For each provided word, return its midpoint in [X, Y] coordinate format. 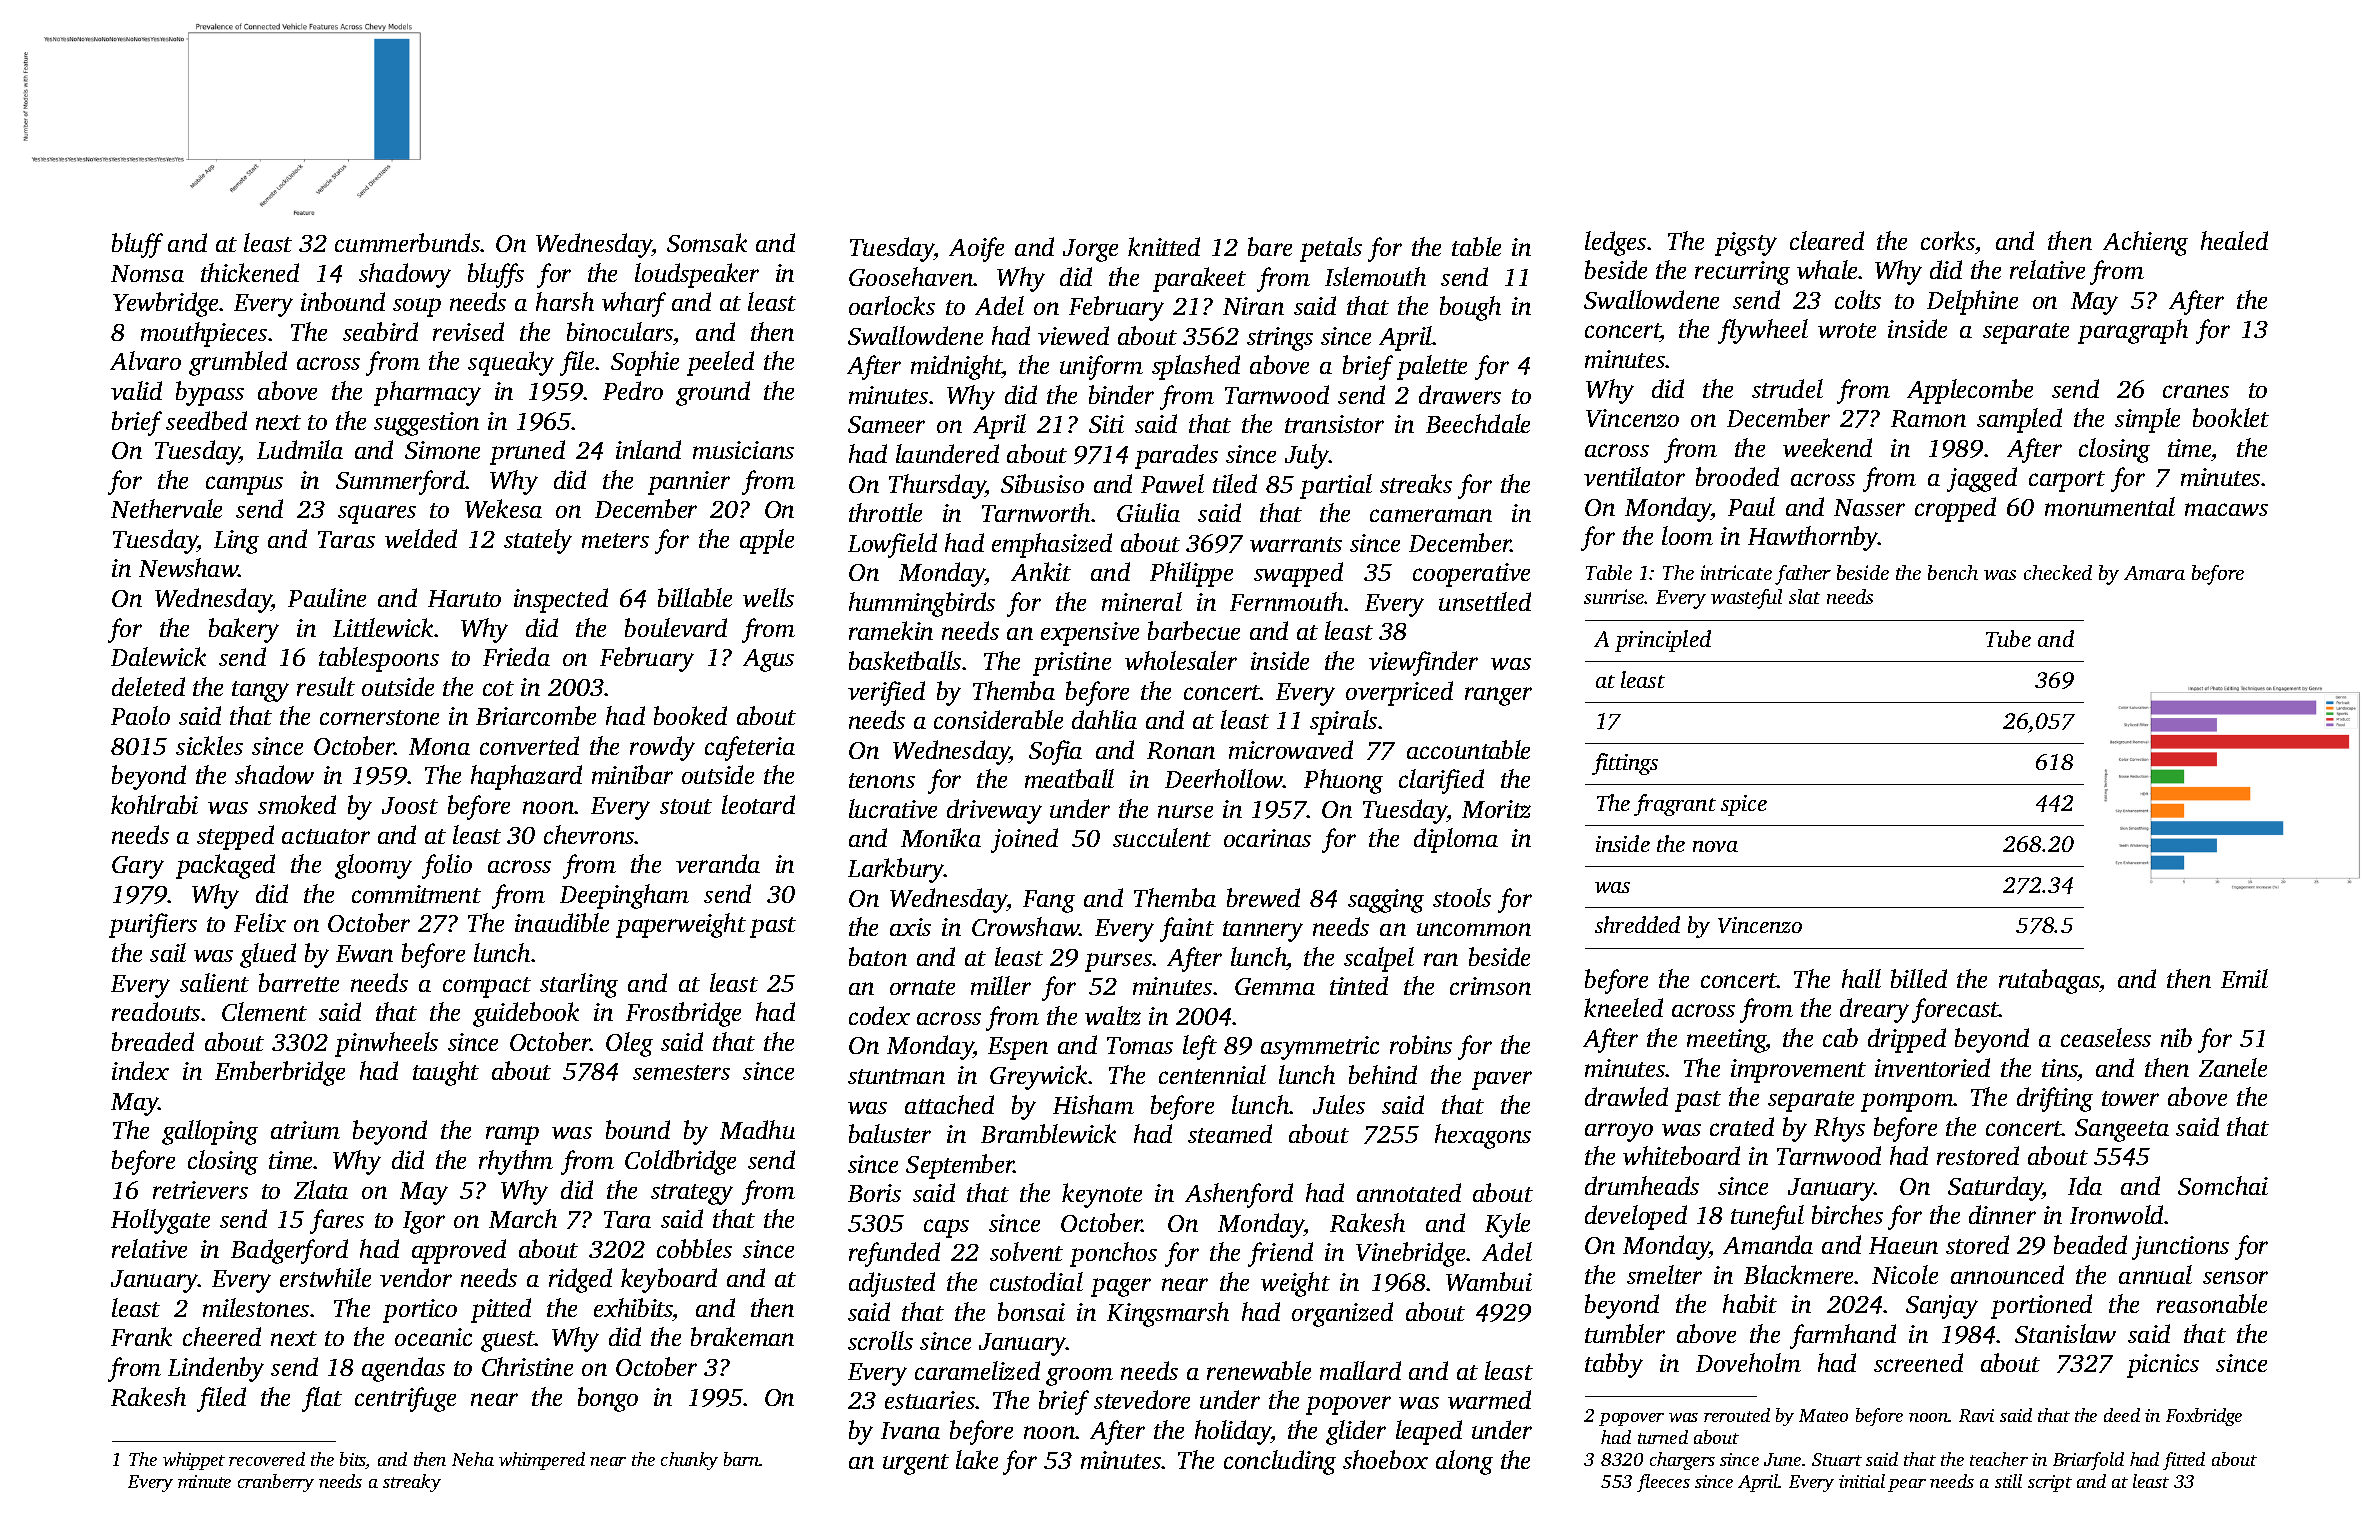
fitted [2184, 1461]
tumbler [1625, 1333]
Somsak [707, 242]
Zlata [321, 1189]
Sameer [886, 424]
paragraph [2133, 331]
